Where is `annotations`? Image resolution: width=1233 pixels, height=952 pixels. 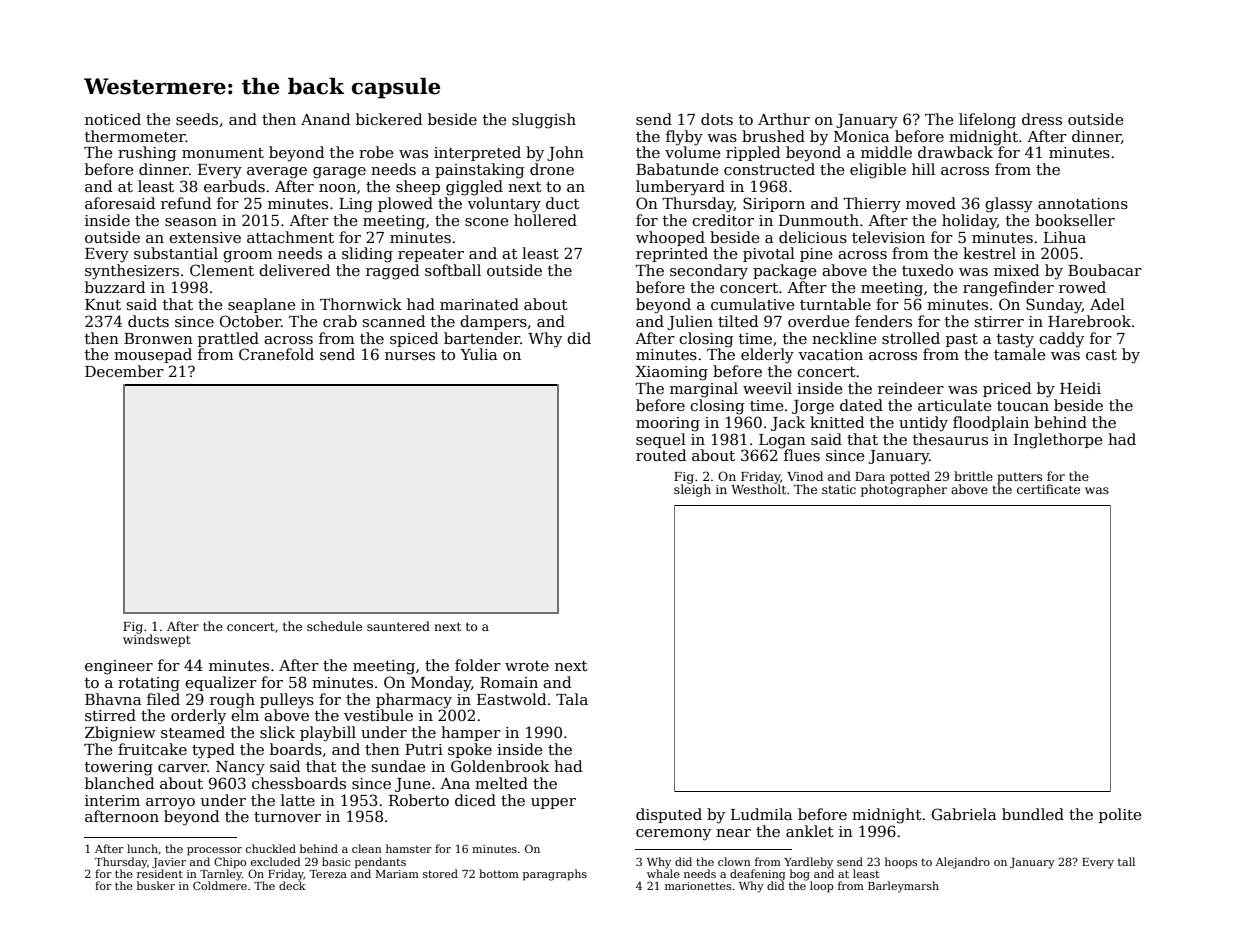 annotations is located at coordinates (1083, 203).
